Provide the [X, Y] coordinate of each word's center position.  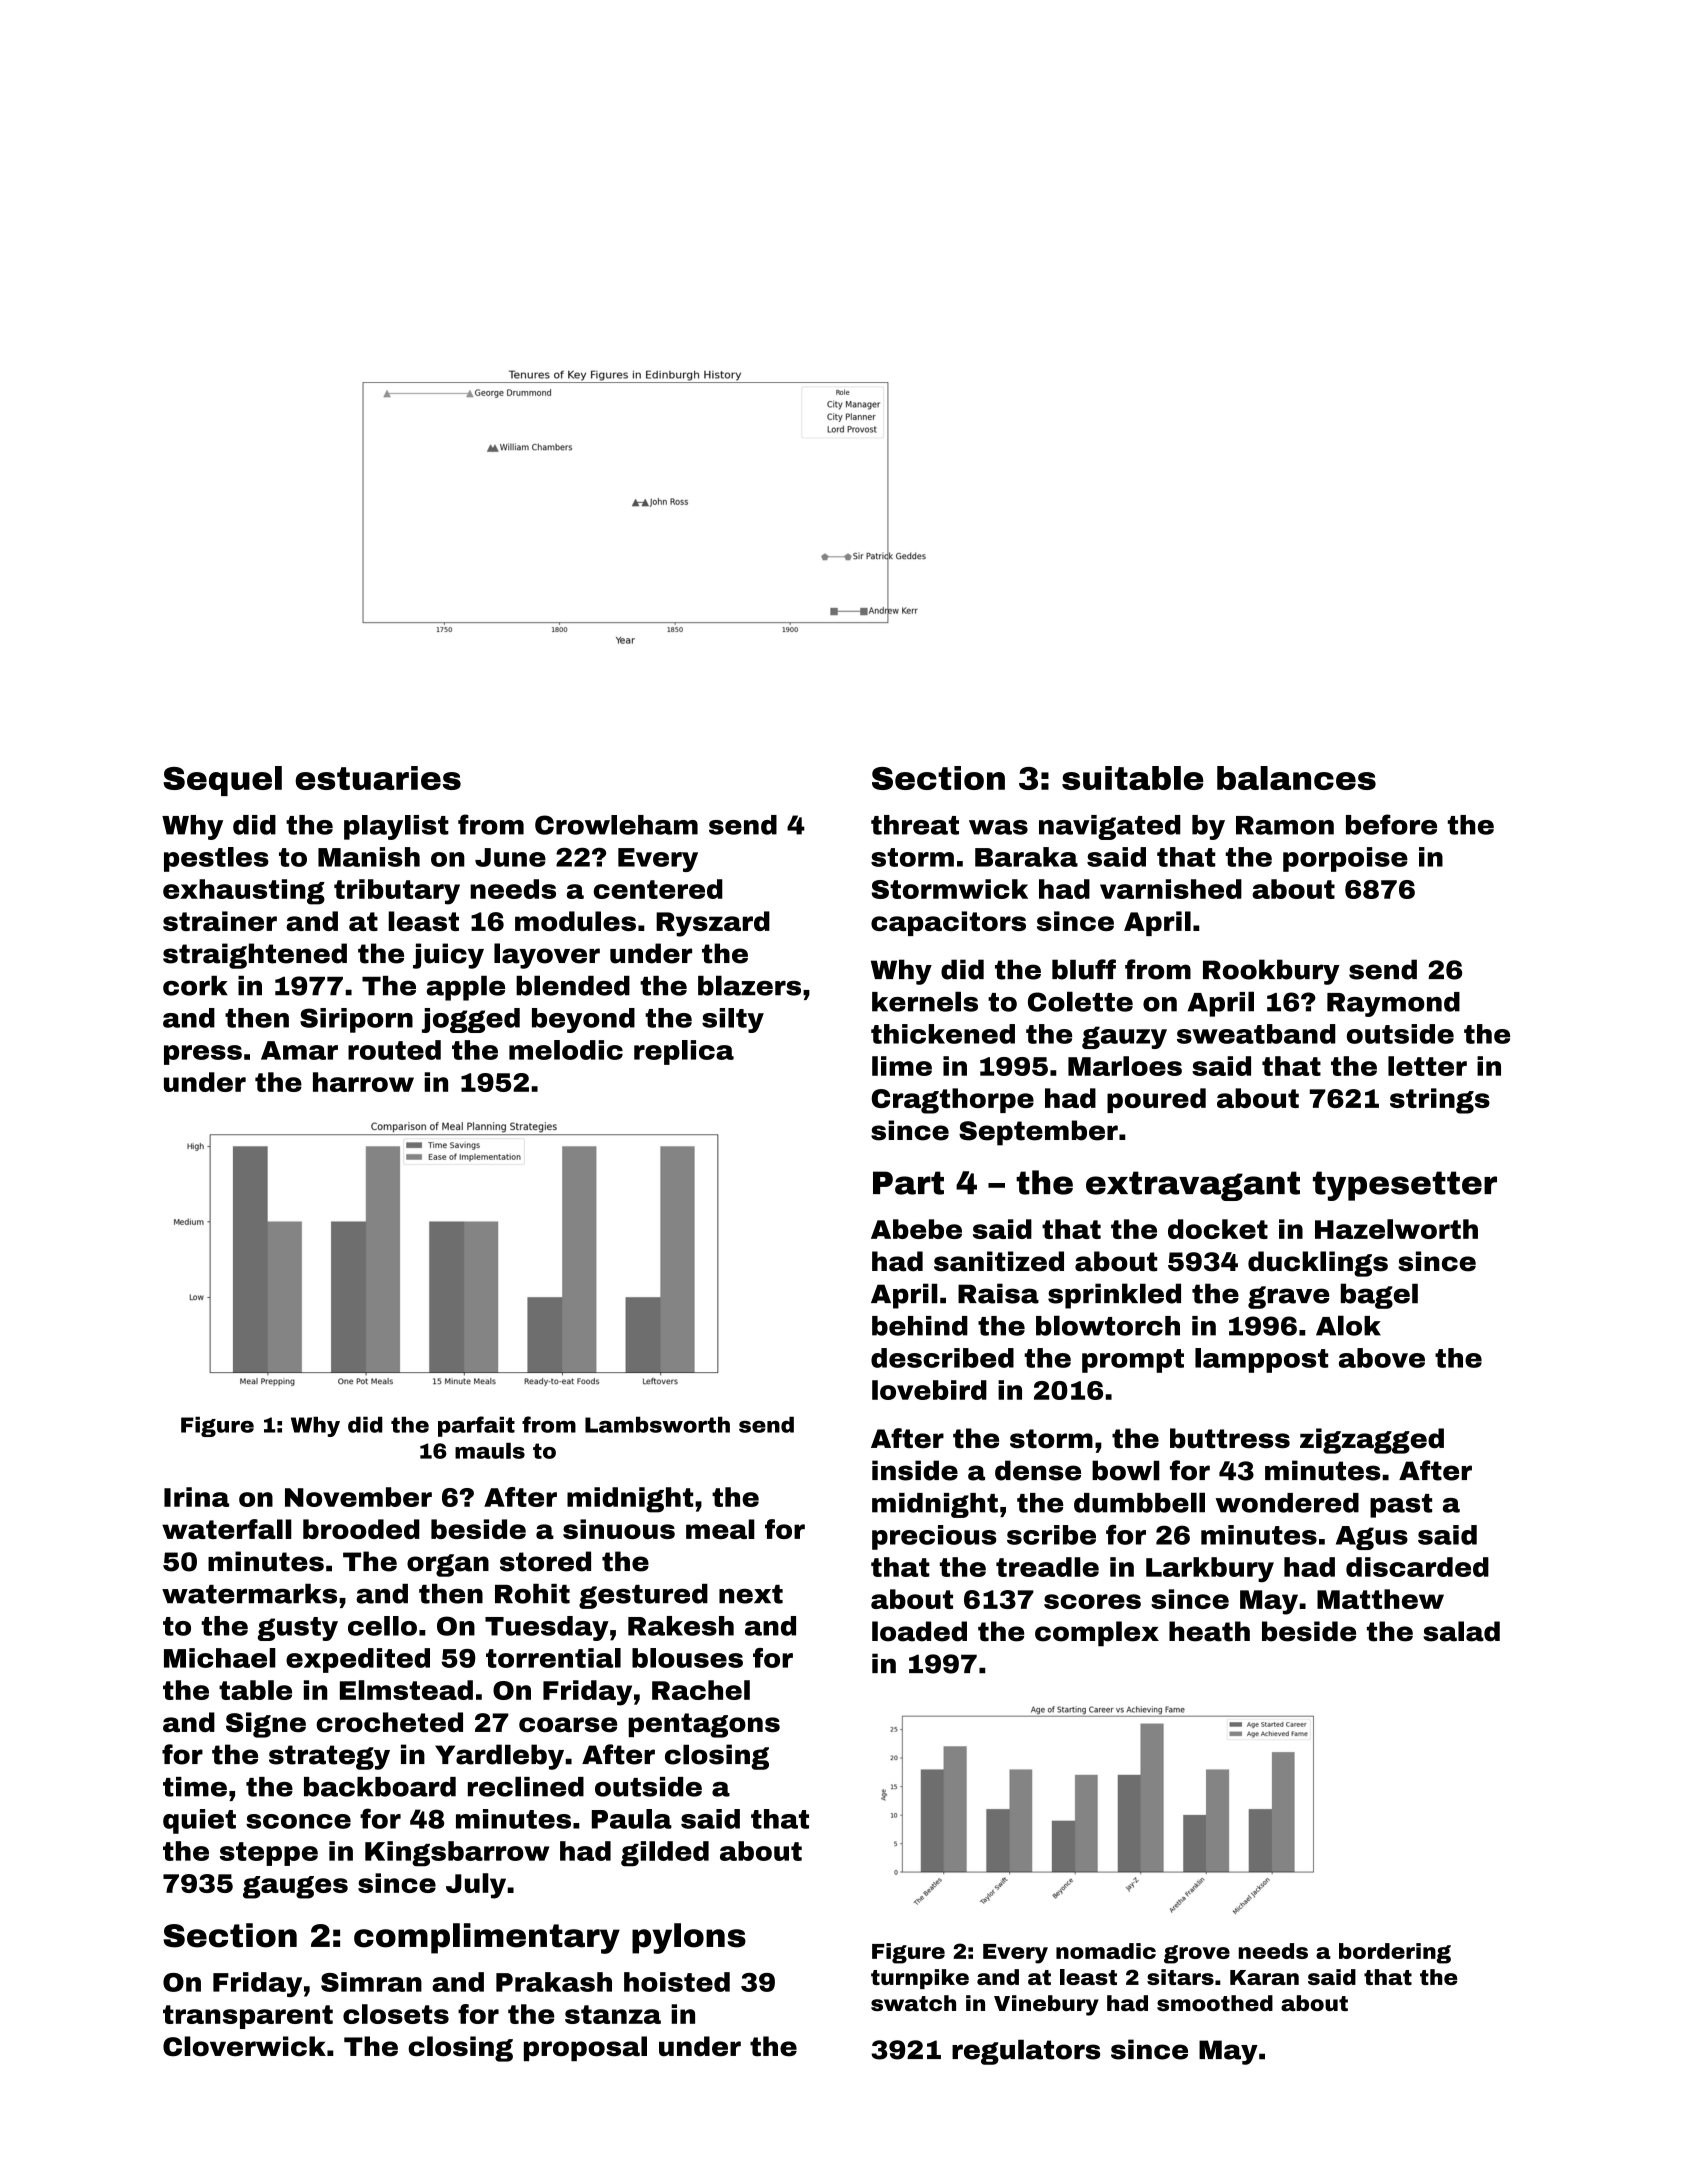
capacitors [948, 923]
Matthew [1380, 1599]
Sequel [222, 781]
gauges [295, 1887]
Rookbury [1271, 972]
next [751, 1594]
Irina [196, 1497]
